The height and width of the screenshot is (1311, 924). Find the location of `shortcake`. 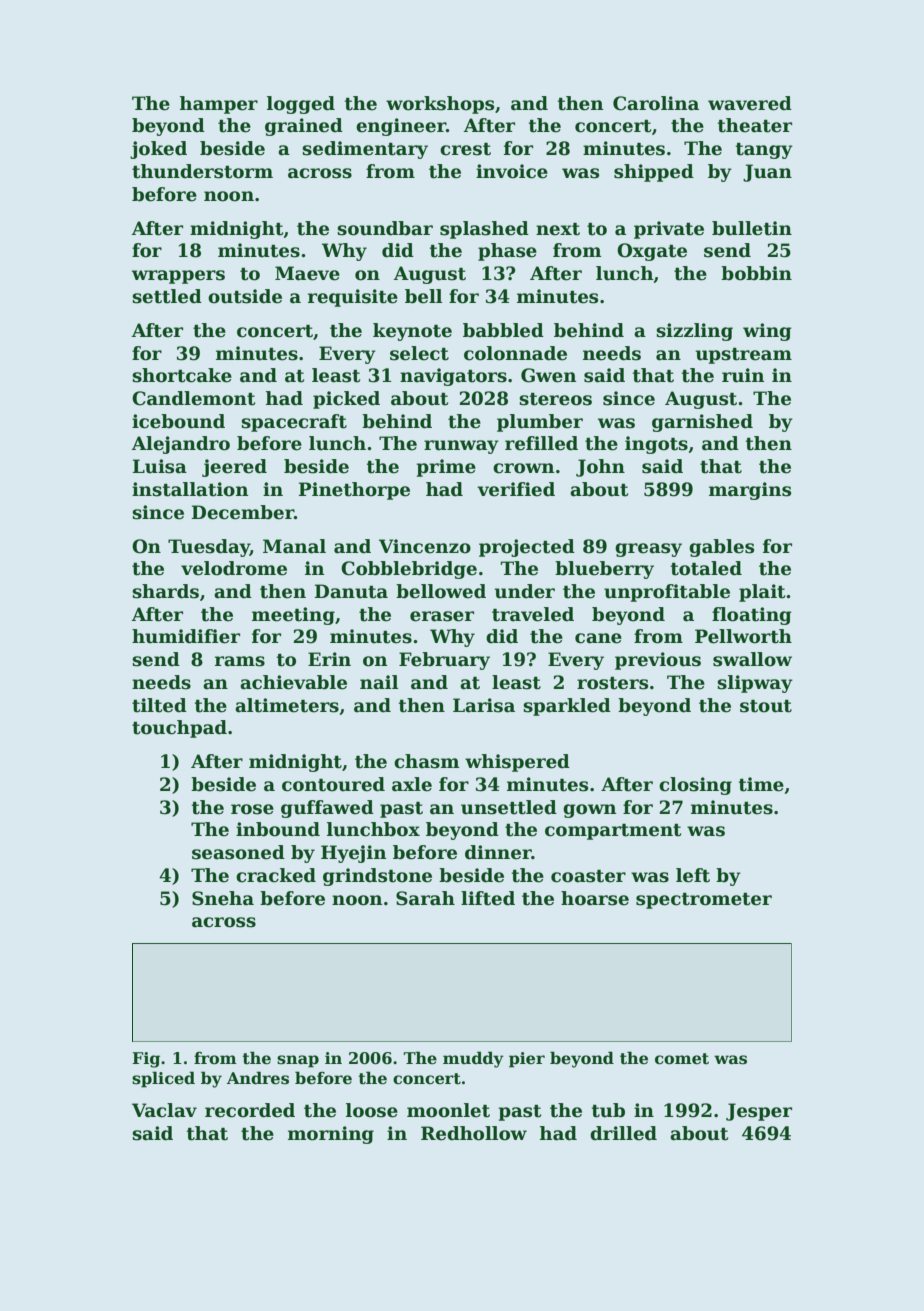

shortcake is located at coordinates (182, 375).
